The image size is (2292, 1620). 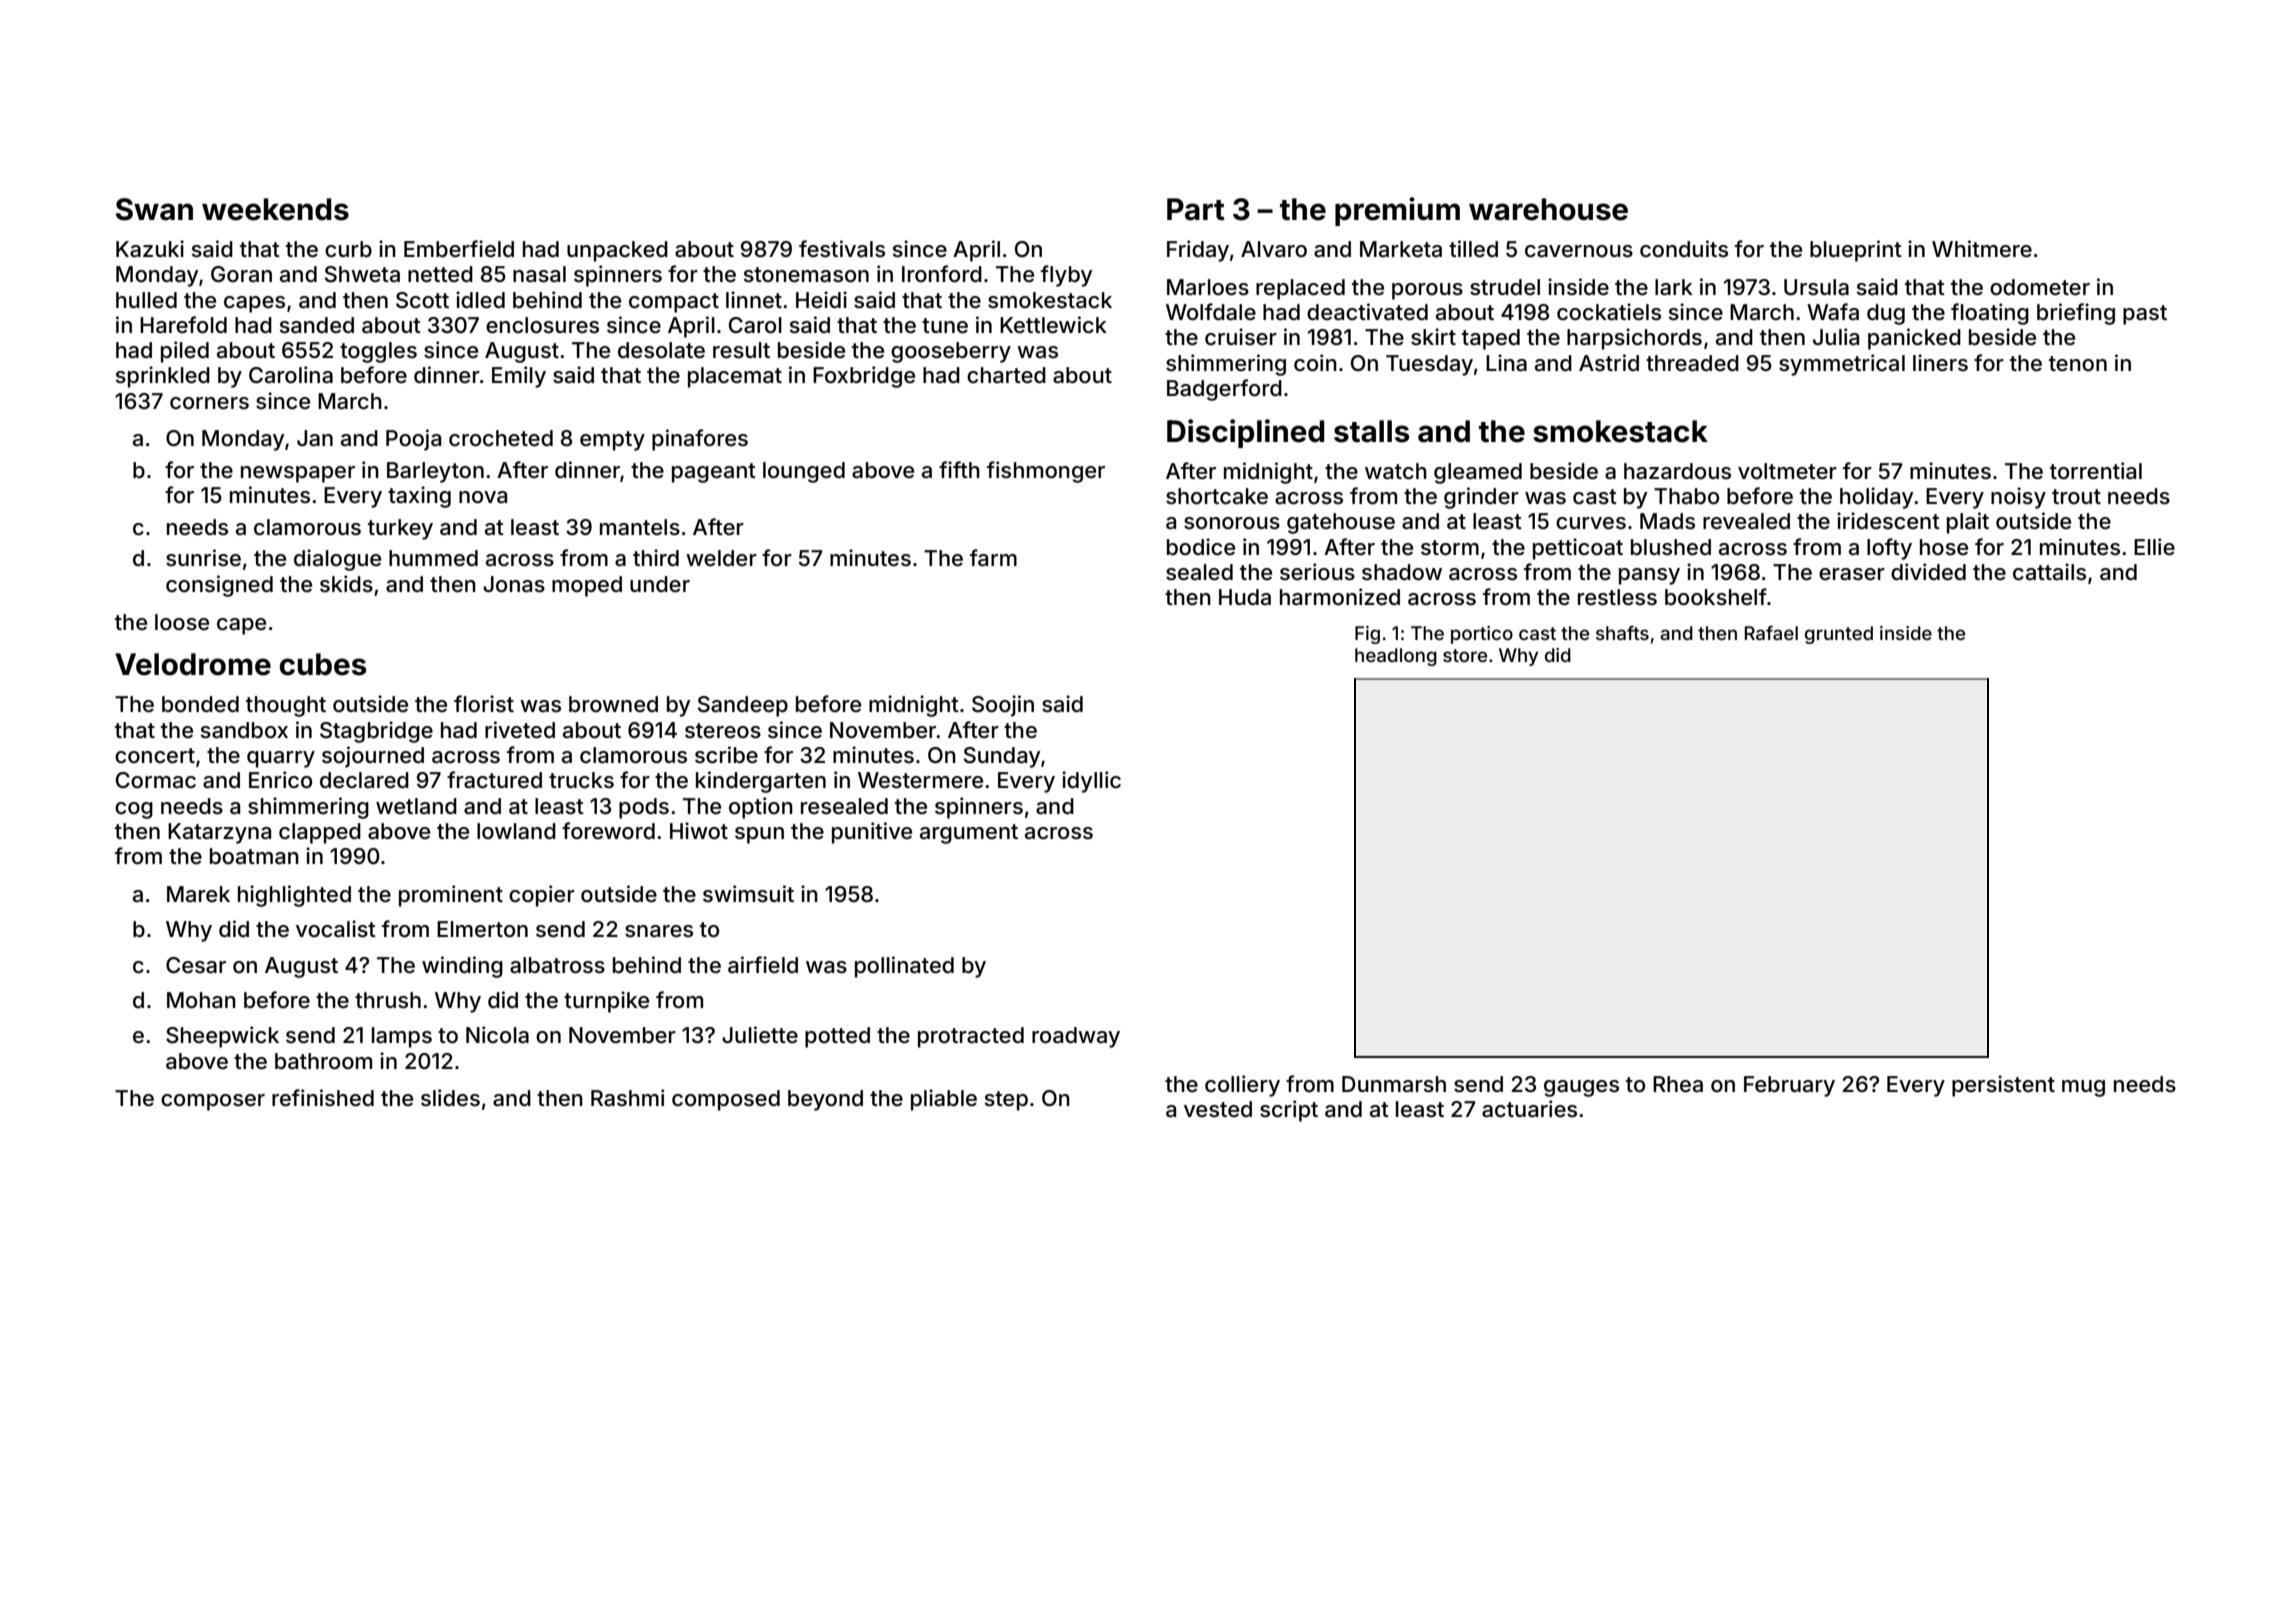 I want to click on Astrid, so click(x=1609, y=362).
